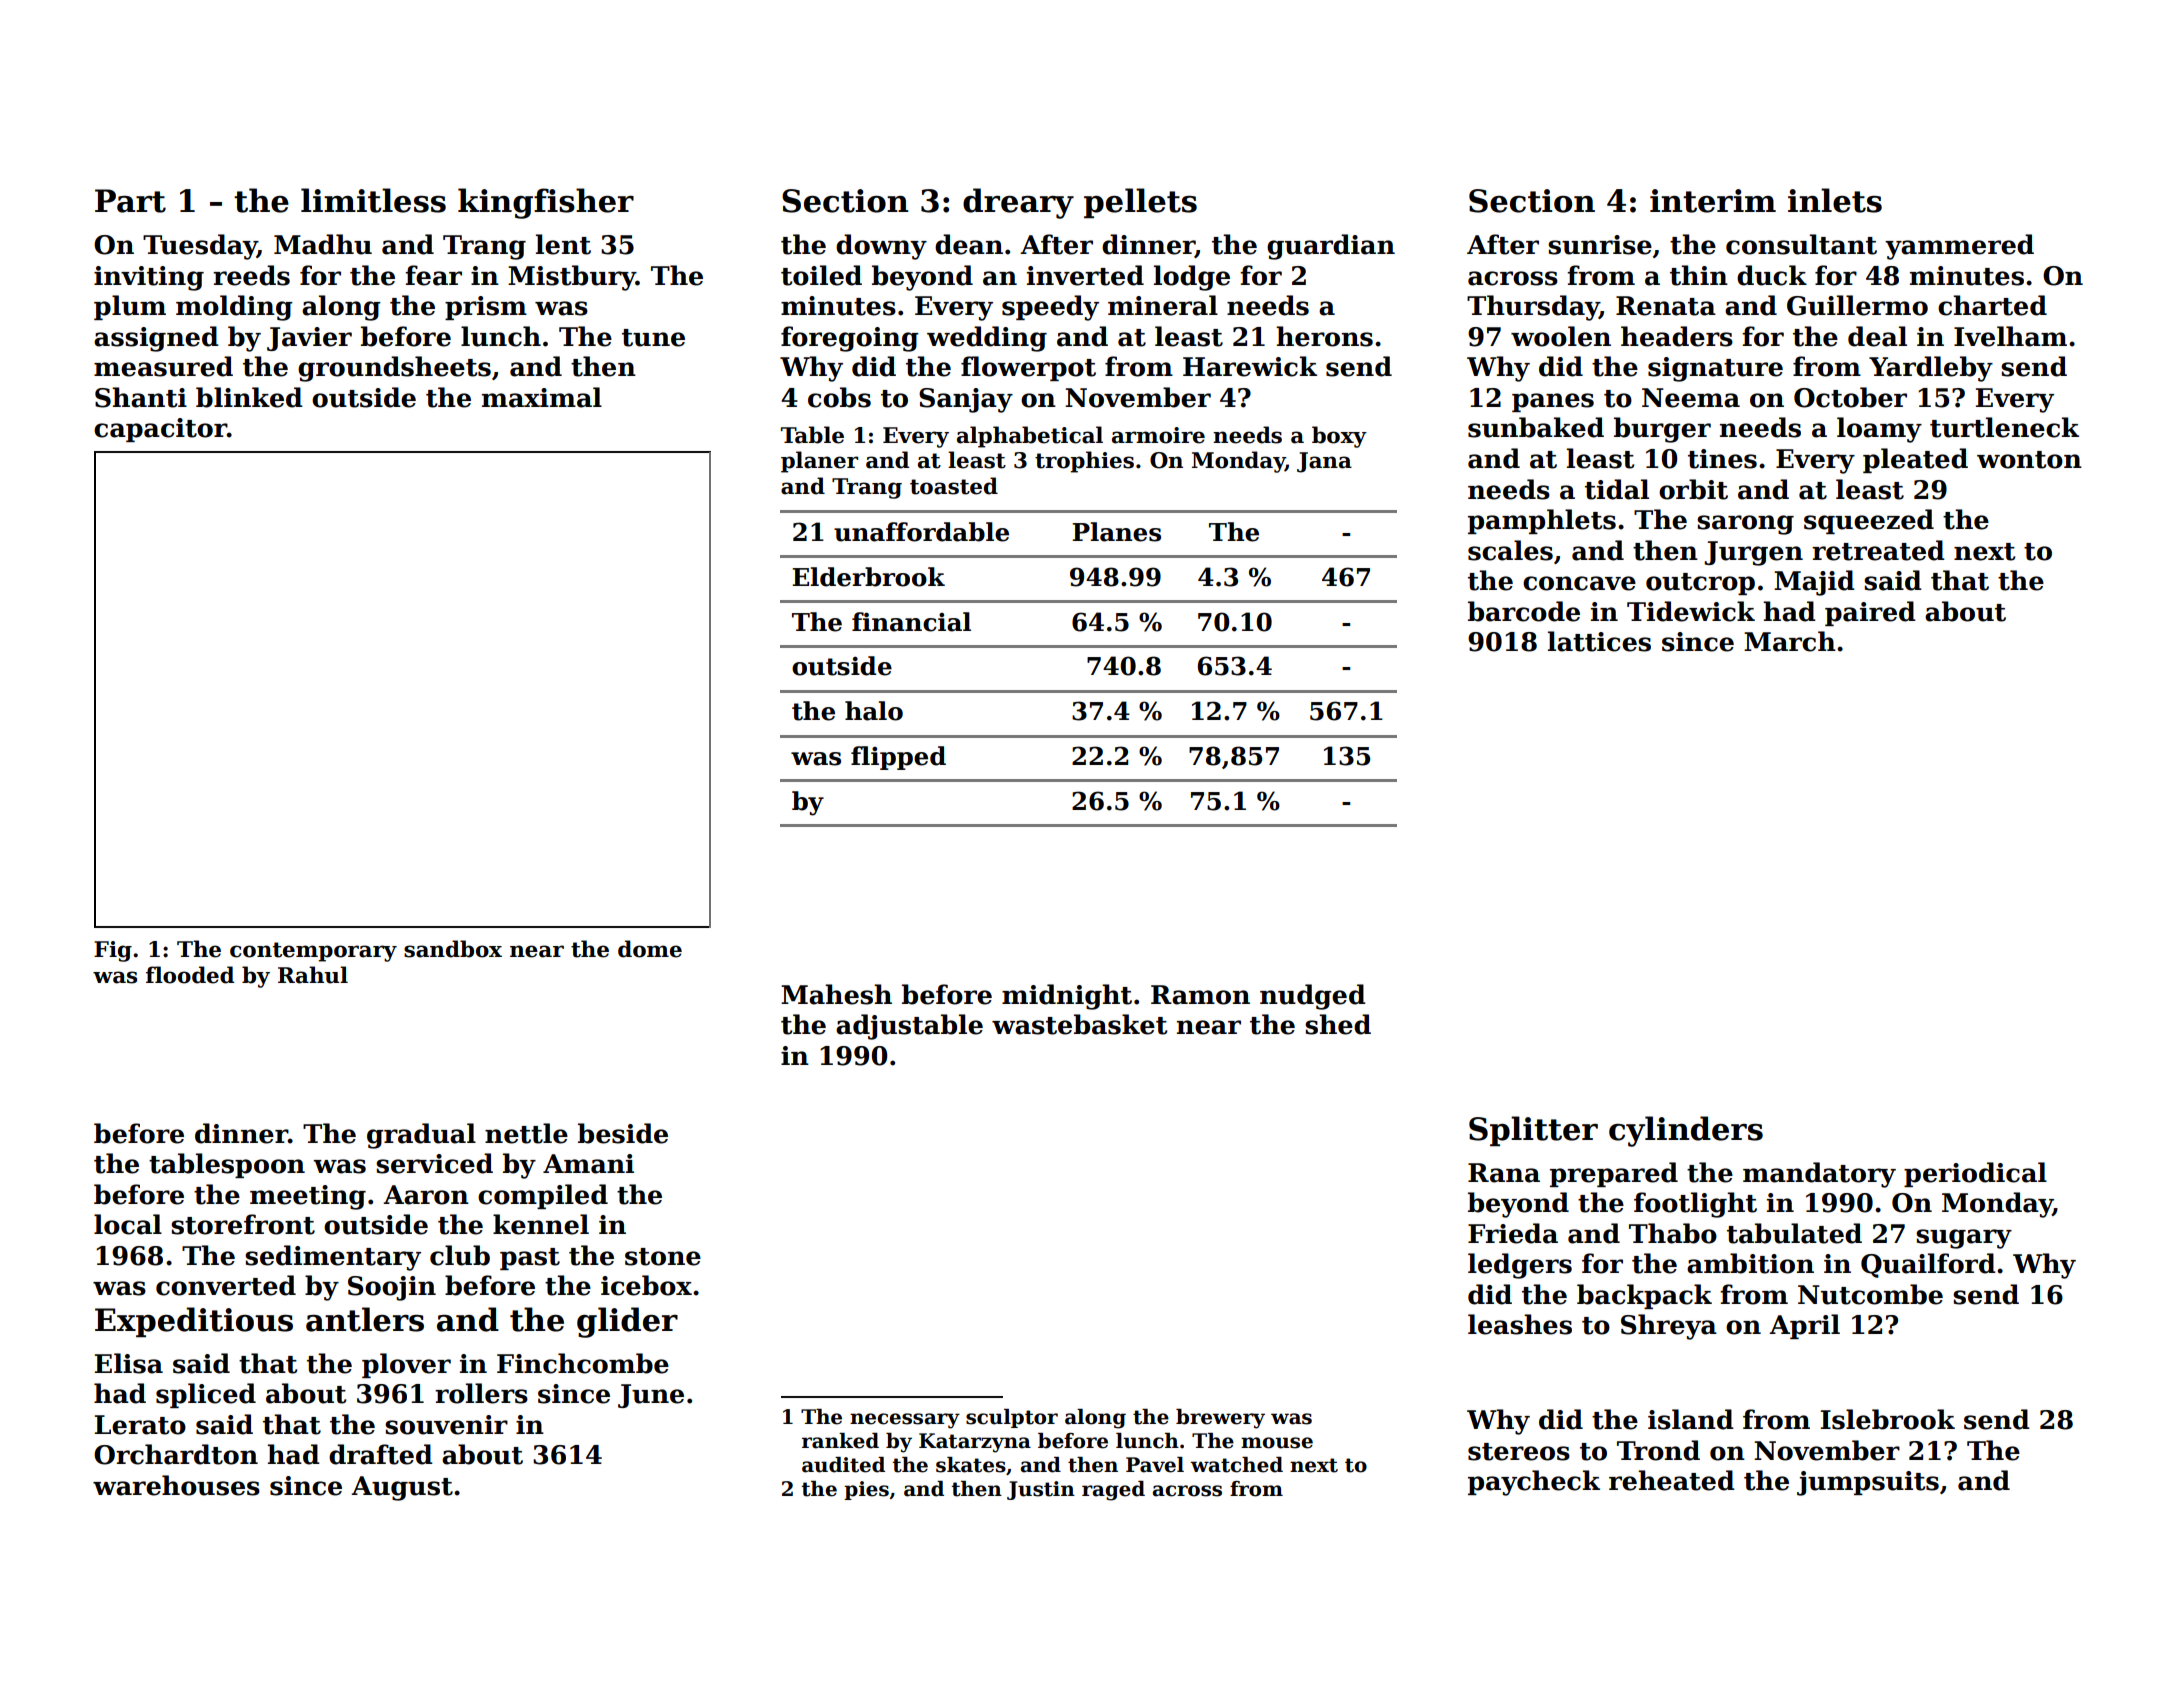  What do you see at coordinates (526, 1133) in the screenshot?
I see `nettle` at bounding box center [526, 1133].
